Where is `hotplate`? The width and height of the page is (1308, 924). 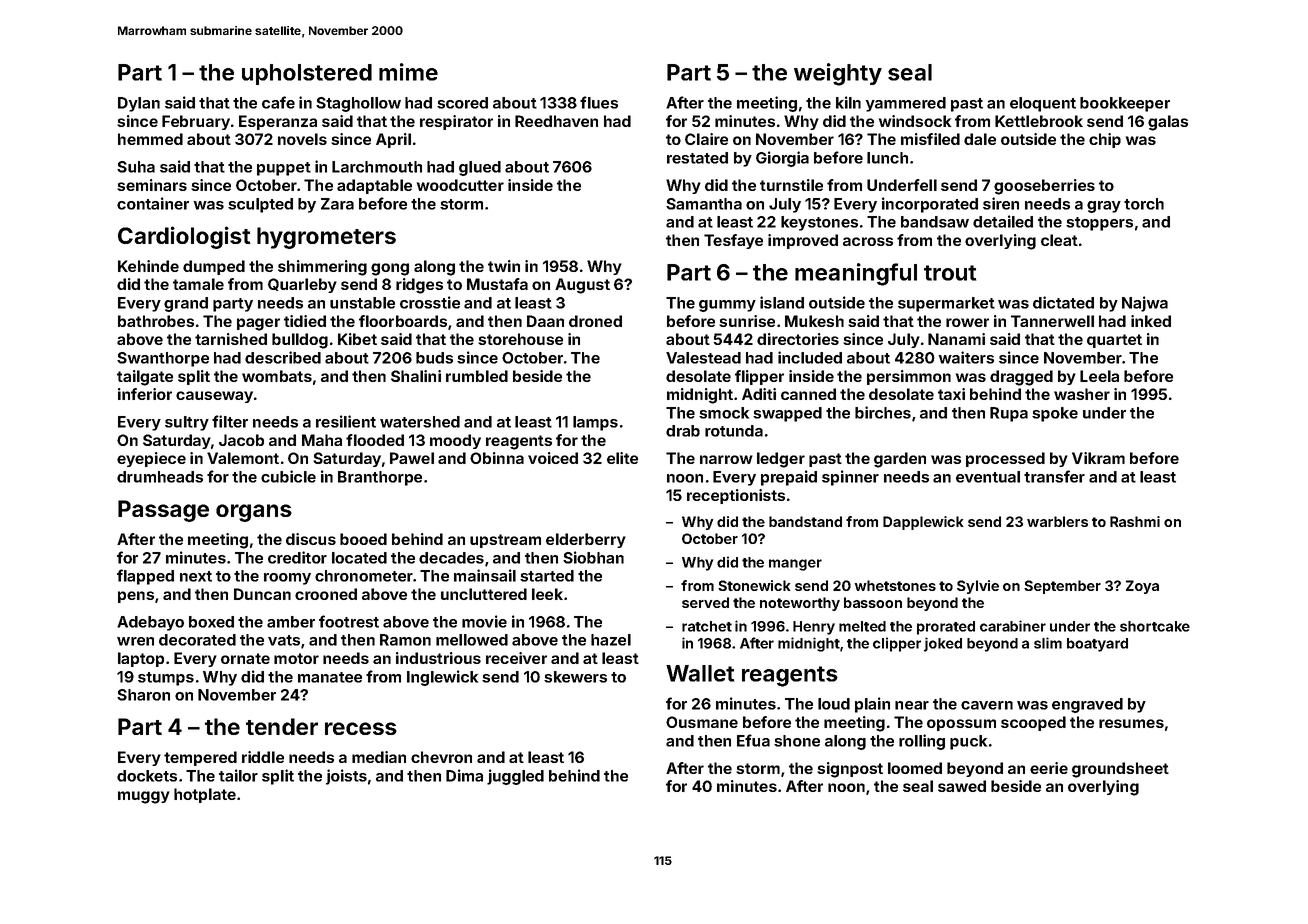
hotplate is located at coordinates (205, 795).
